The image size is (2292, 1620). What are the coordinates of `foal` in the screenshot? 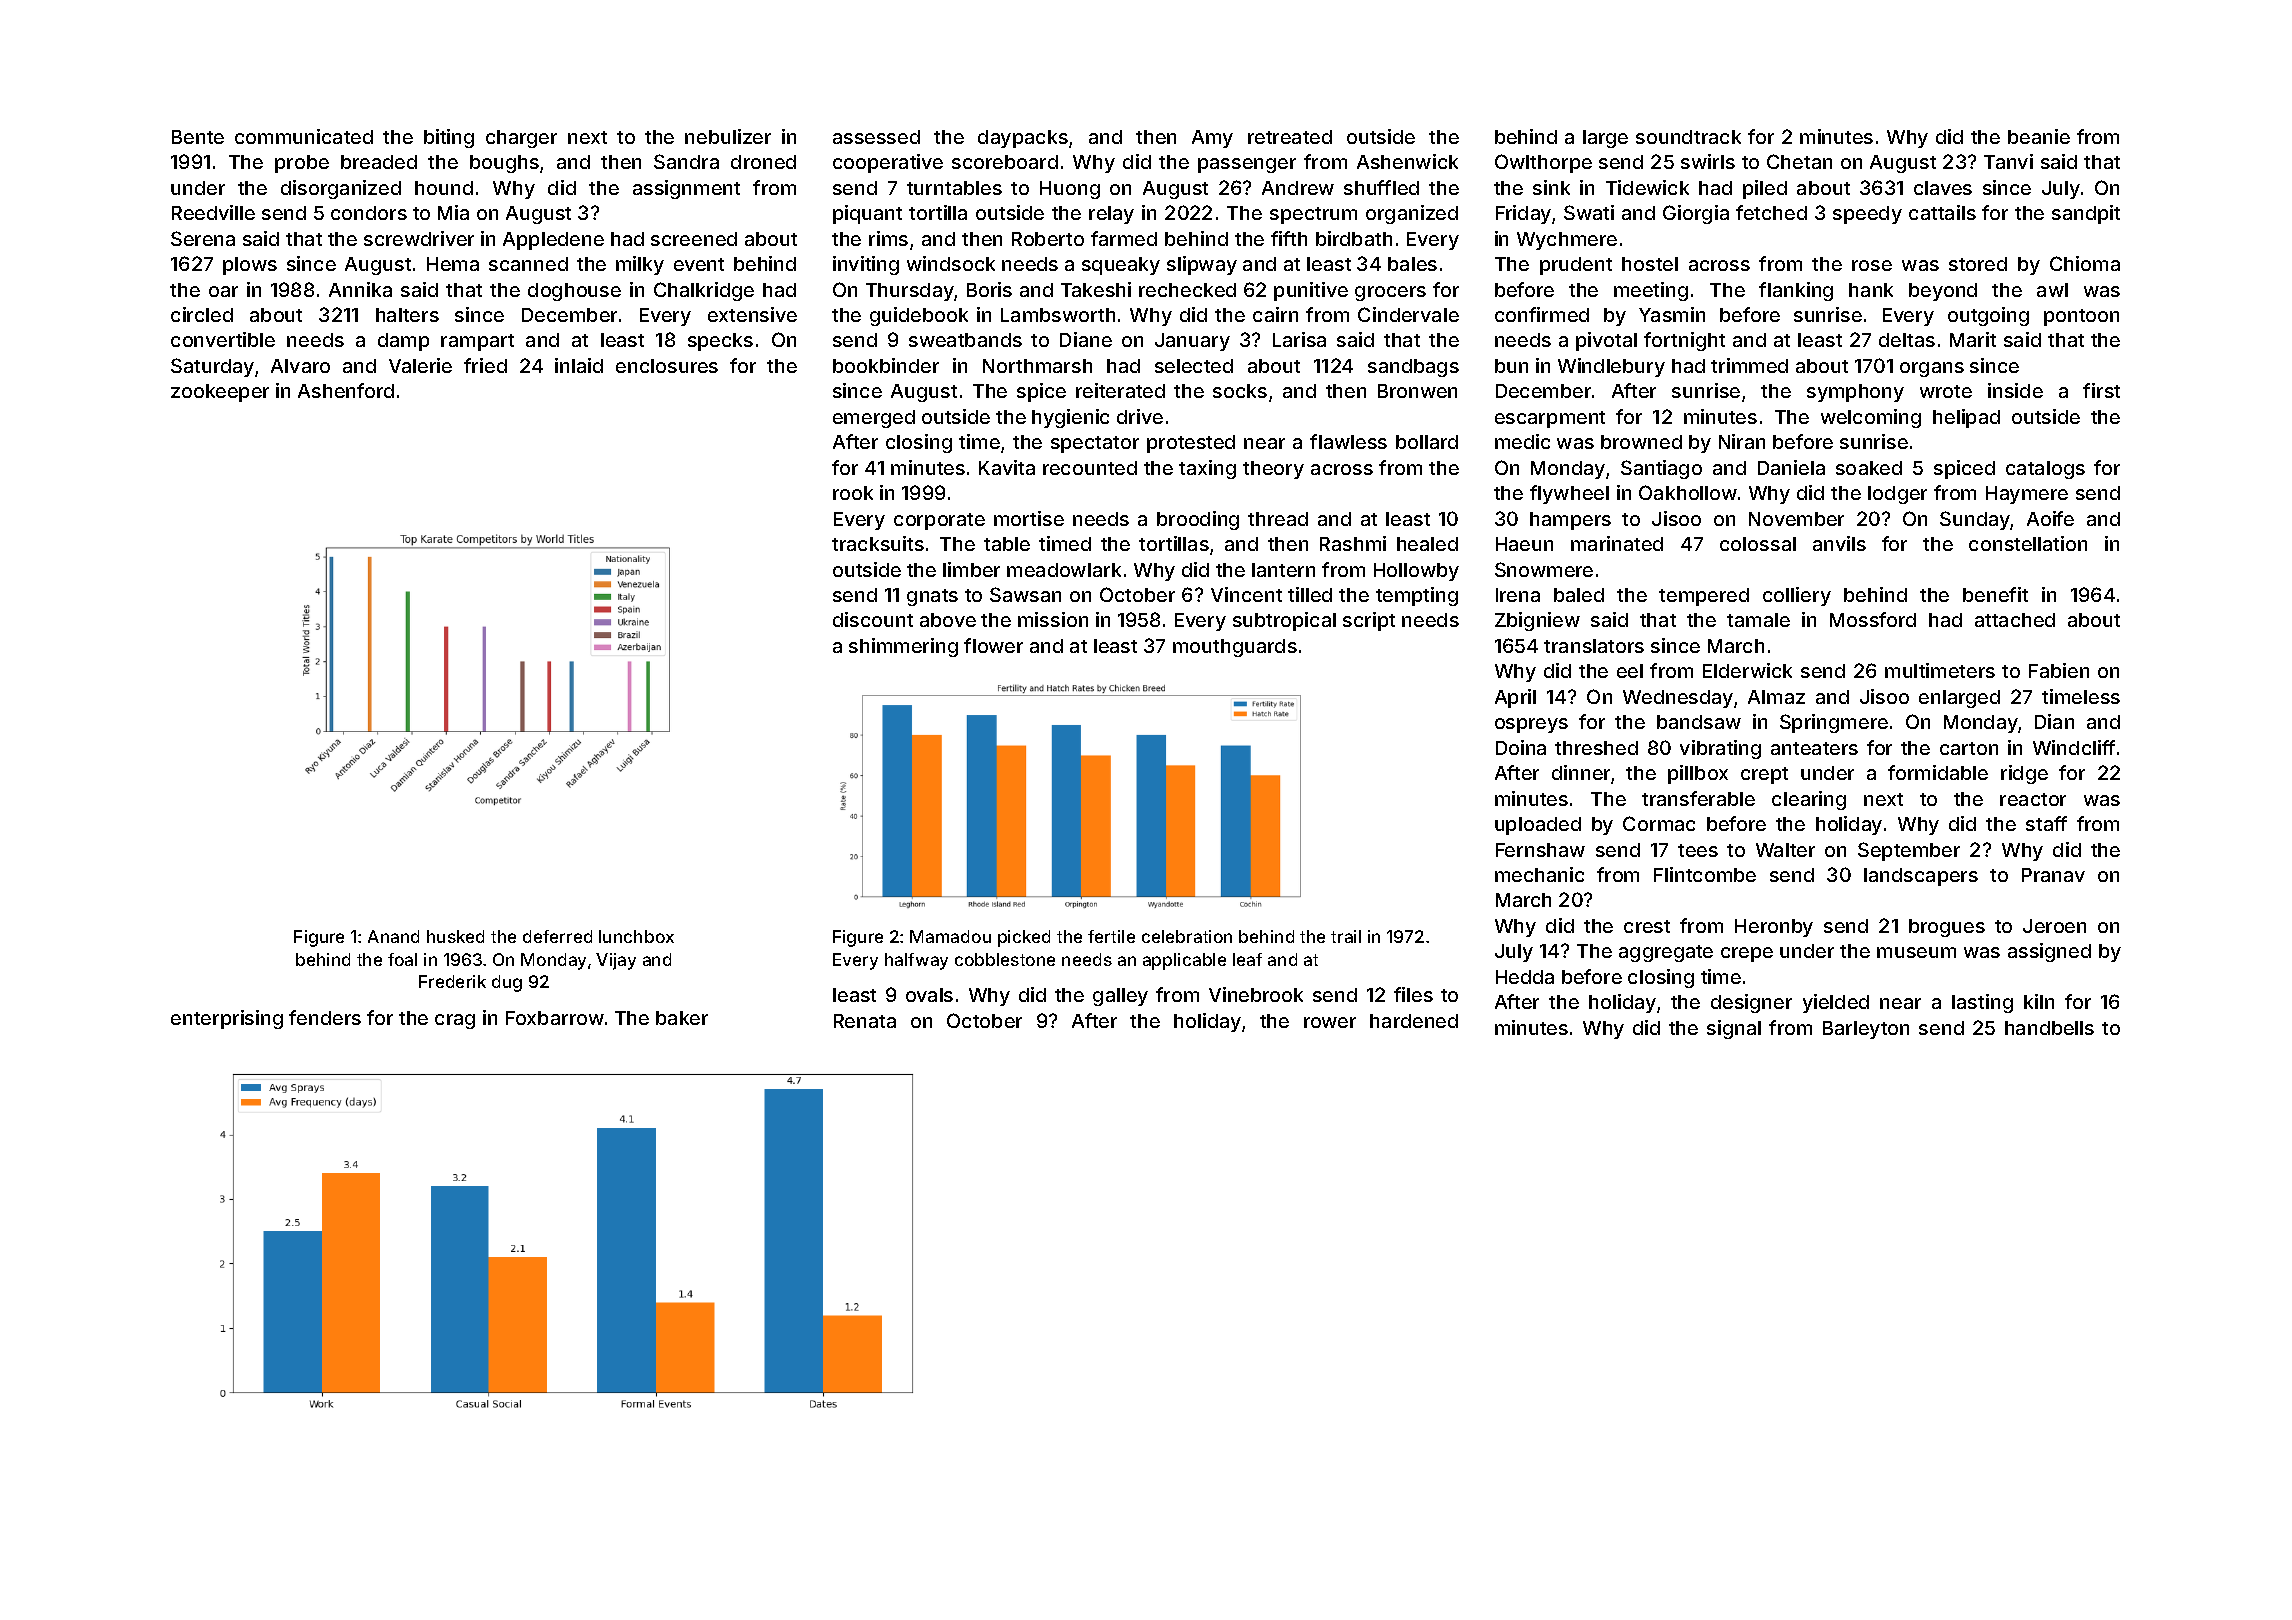 It's located at (402, 959).
